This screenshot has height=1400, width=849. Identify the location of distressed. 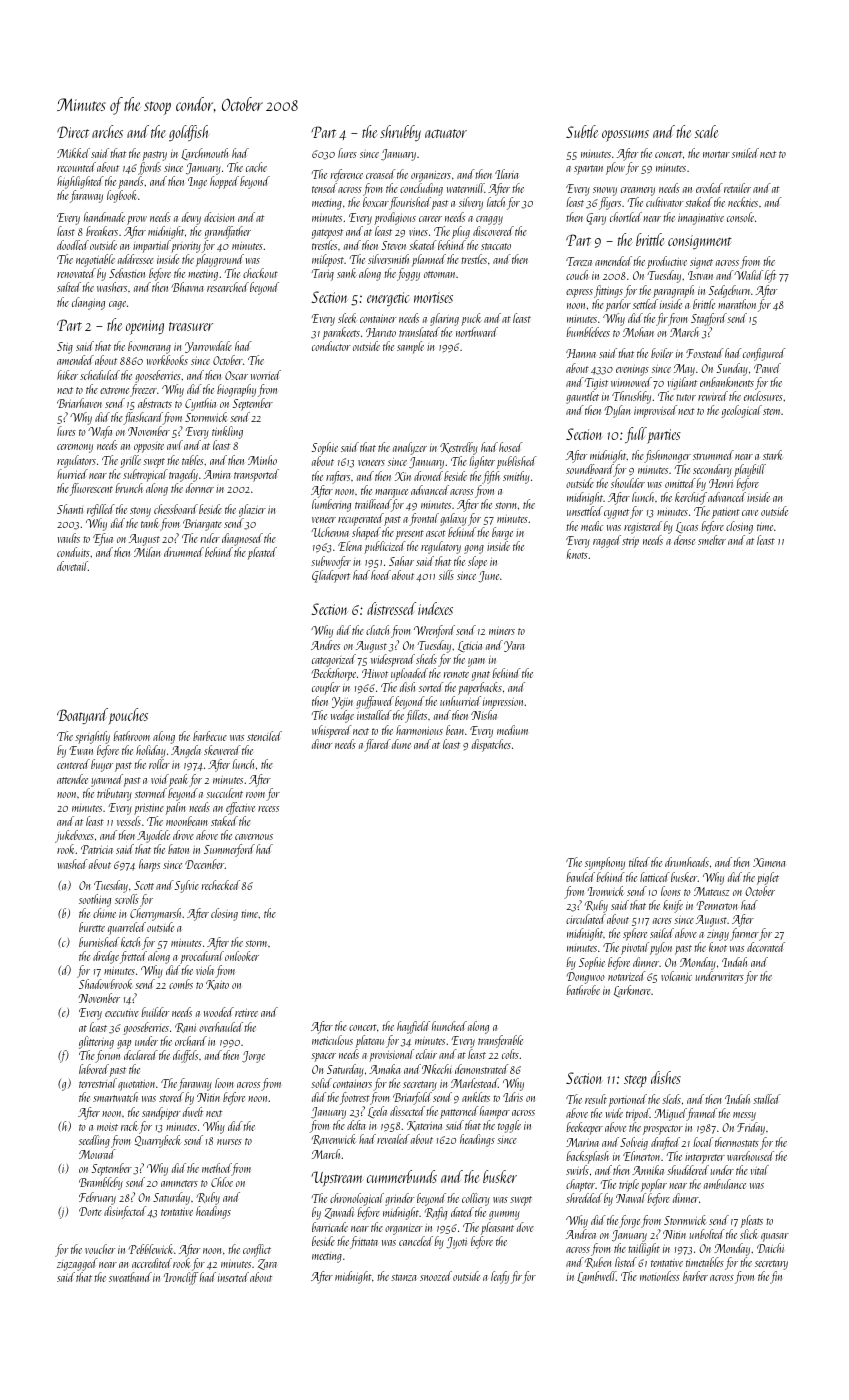
(391, 608).
